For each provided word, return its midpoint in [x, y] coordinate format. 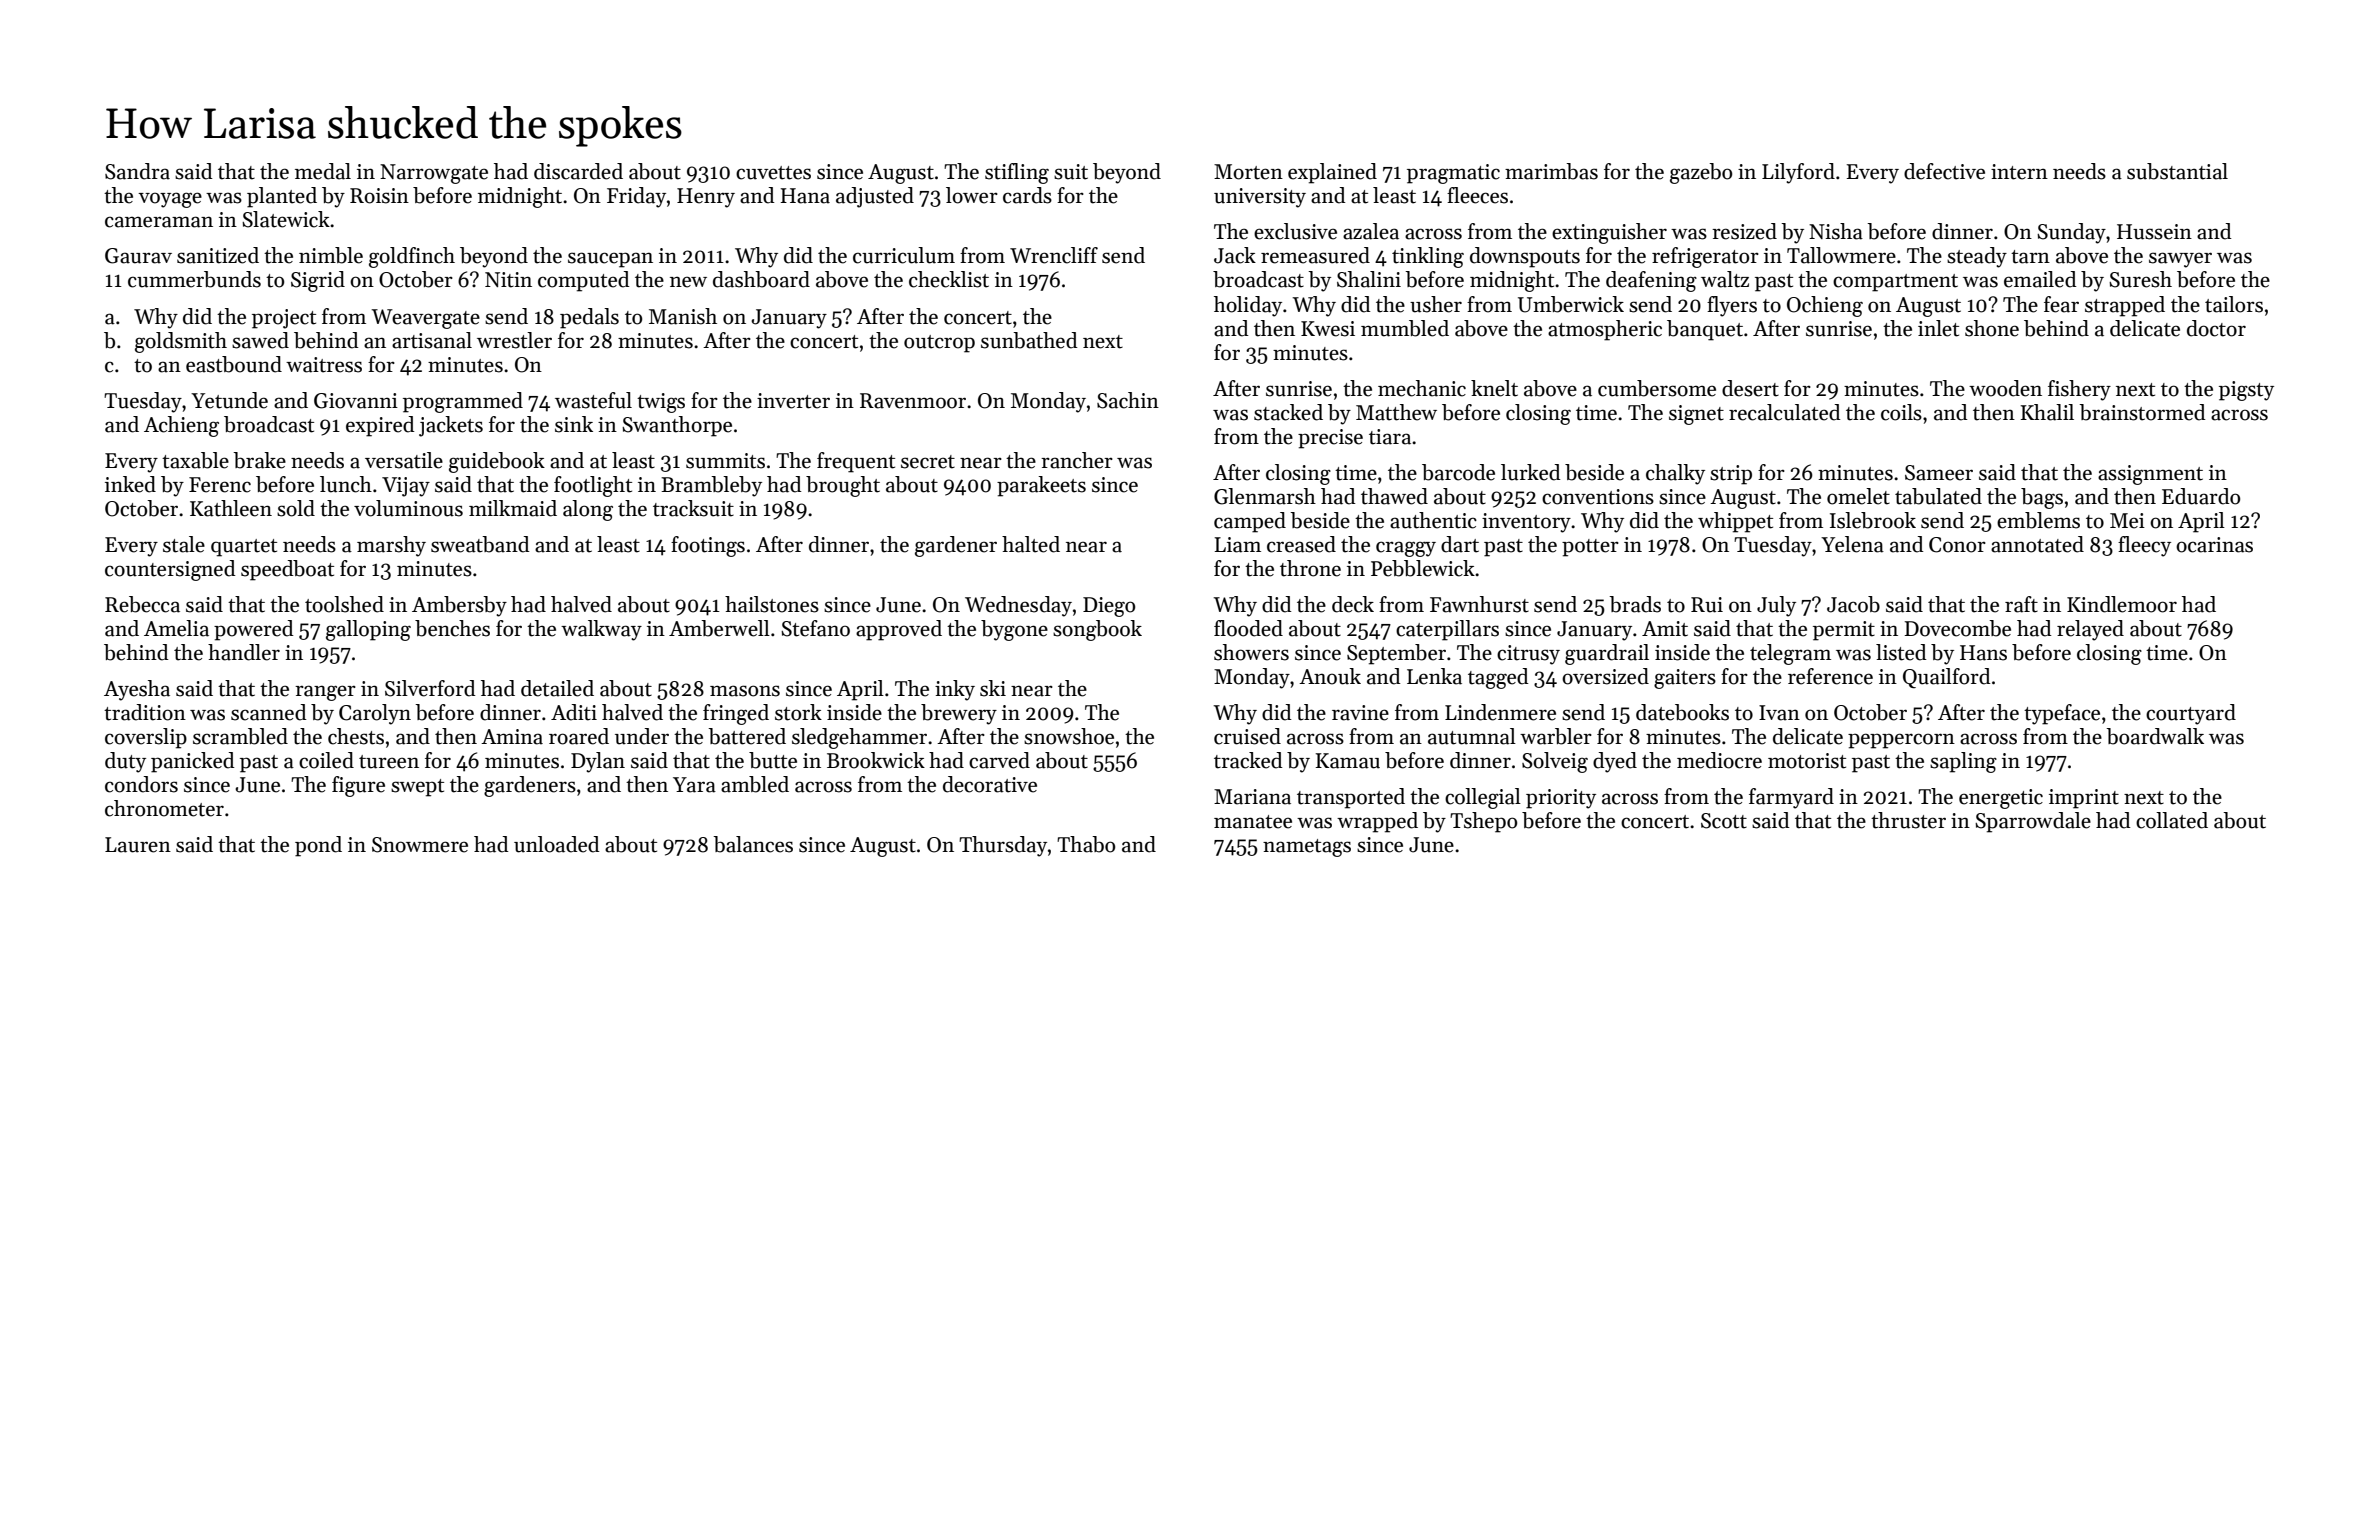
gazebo [1701, 173]
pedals [589, 318]
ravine [1360, 713]
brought [843, 486]
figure [358, 786]
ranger [325, 693]
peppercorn [1901, 741]
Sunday [2071, 233]
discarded [578, 171]
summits [725, 461]
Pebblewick [1423, 568]
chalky [1675, 474]
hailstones [772, 604]
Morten [1248, 172]
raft [2021, 604]
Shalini [1369, 279]
